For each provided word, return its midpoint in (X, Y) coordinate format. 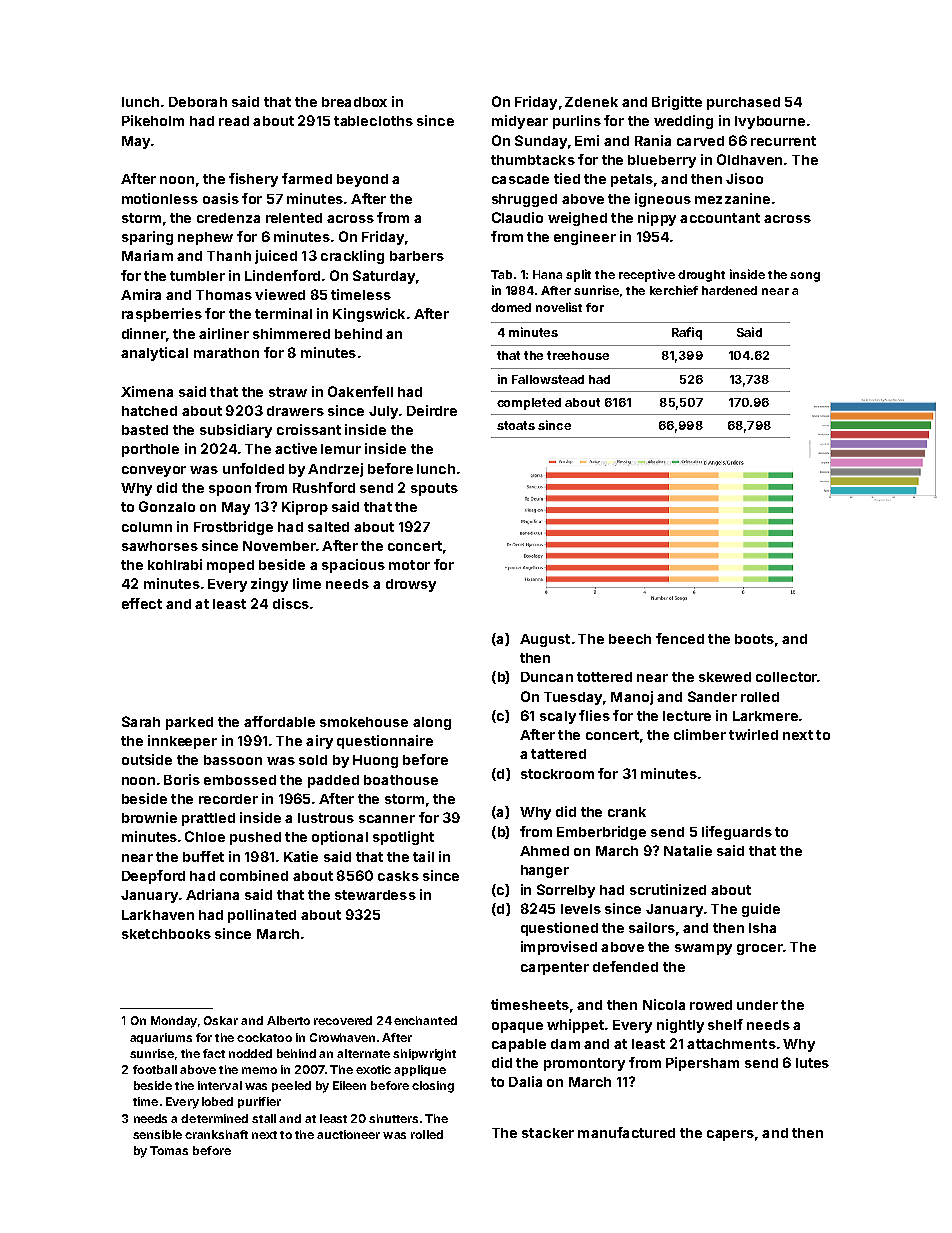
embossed (240, 780)
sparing (147, 238)
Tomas (169, 1150)
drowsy (411, 585)
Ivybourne (770, 122)
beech (630, 639)
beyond (362, 180)
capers (730, 1135)
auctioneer (348, 1134)
